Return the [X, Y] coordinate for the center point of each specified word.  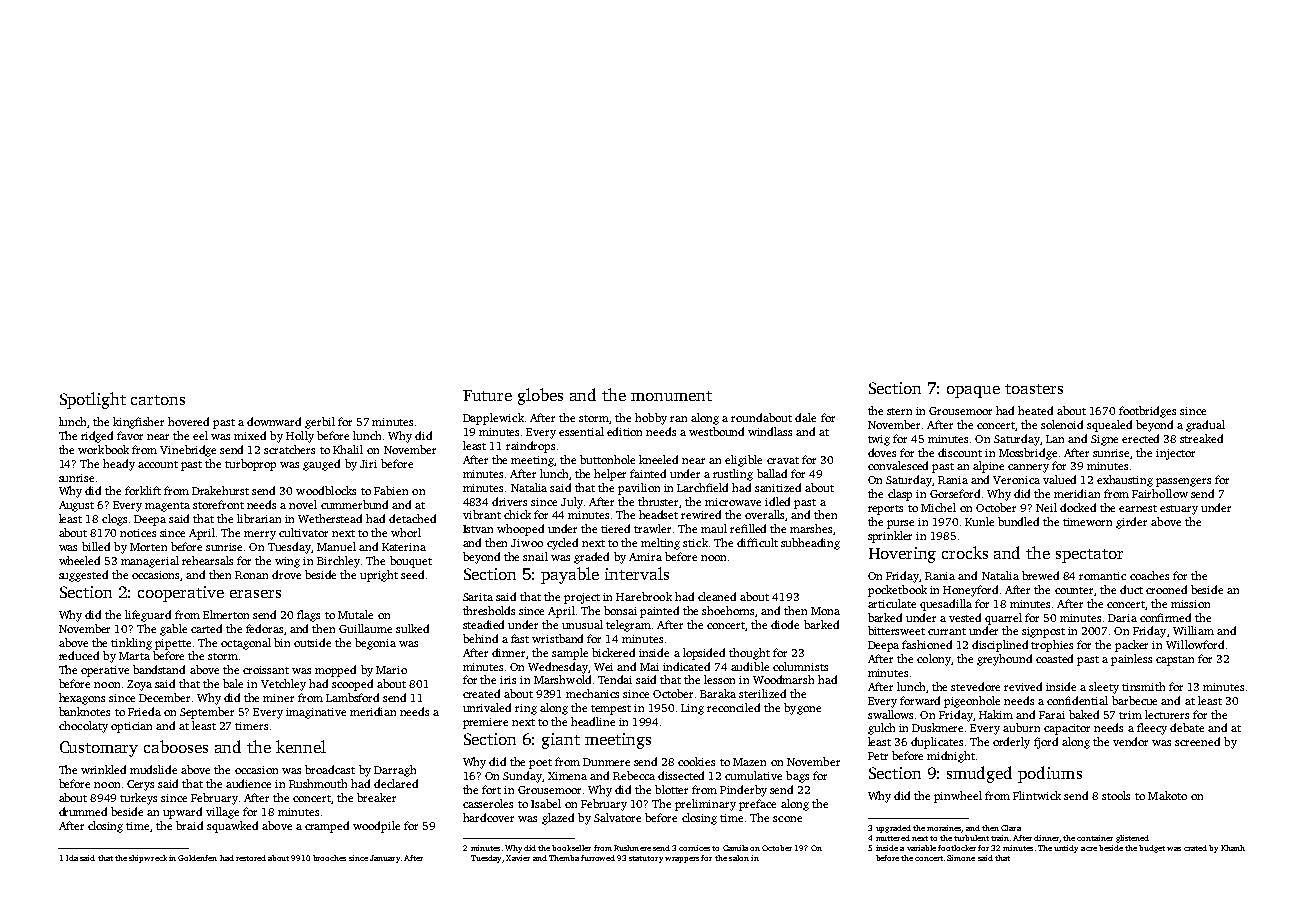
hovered [188, 421]
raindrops [530, 447]
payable [570, 575]
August [76, 506]
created [481, 693]
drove [286, 574]
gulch [881, 729]
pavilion [639, 489]
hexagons [82, 699]
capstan [1175, 661]
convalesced [898, 465]
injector [1175, 454]
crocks [965, 552]
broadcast [330, 769]
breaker [376, 797]
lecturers [1167, 714]
